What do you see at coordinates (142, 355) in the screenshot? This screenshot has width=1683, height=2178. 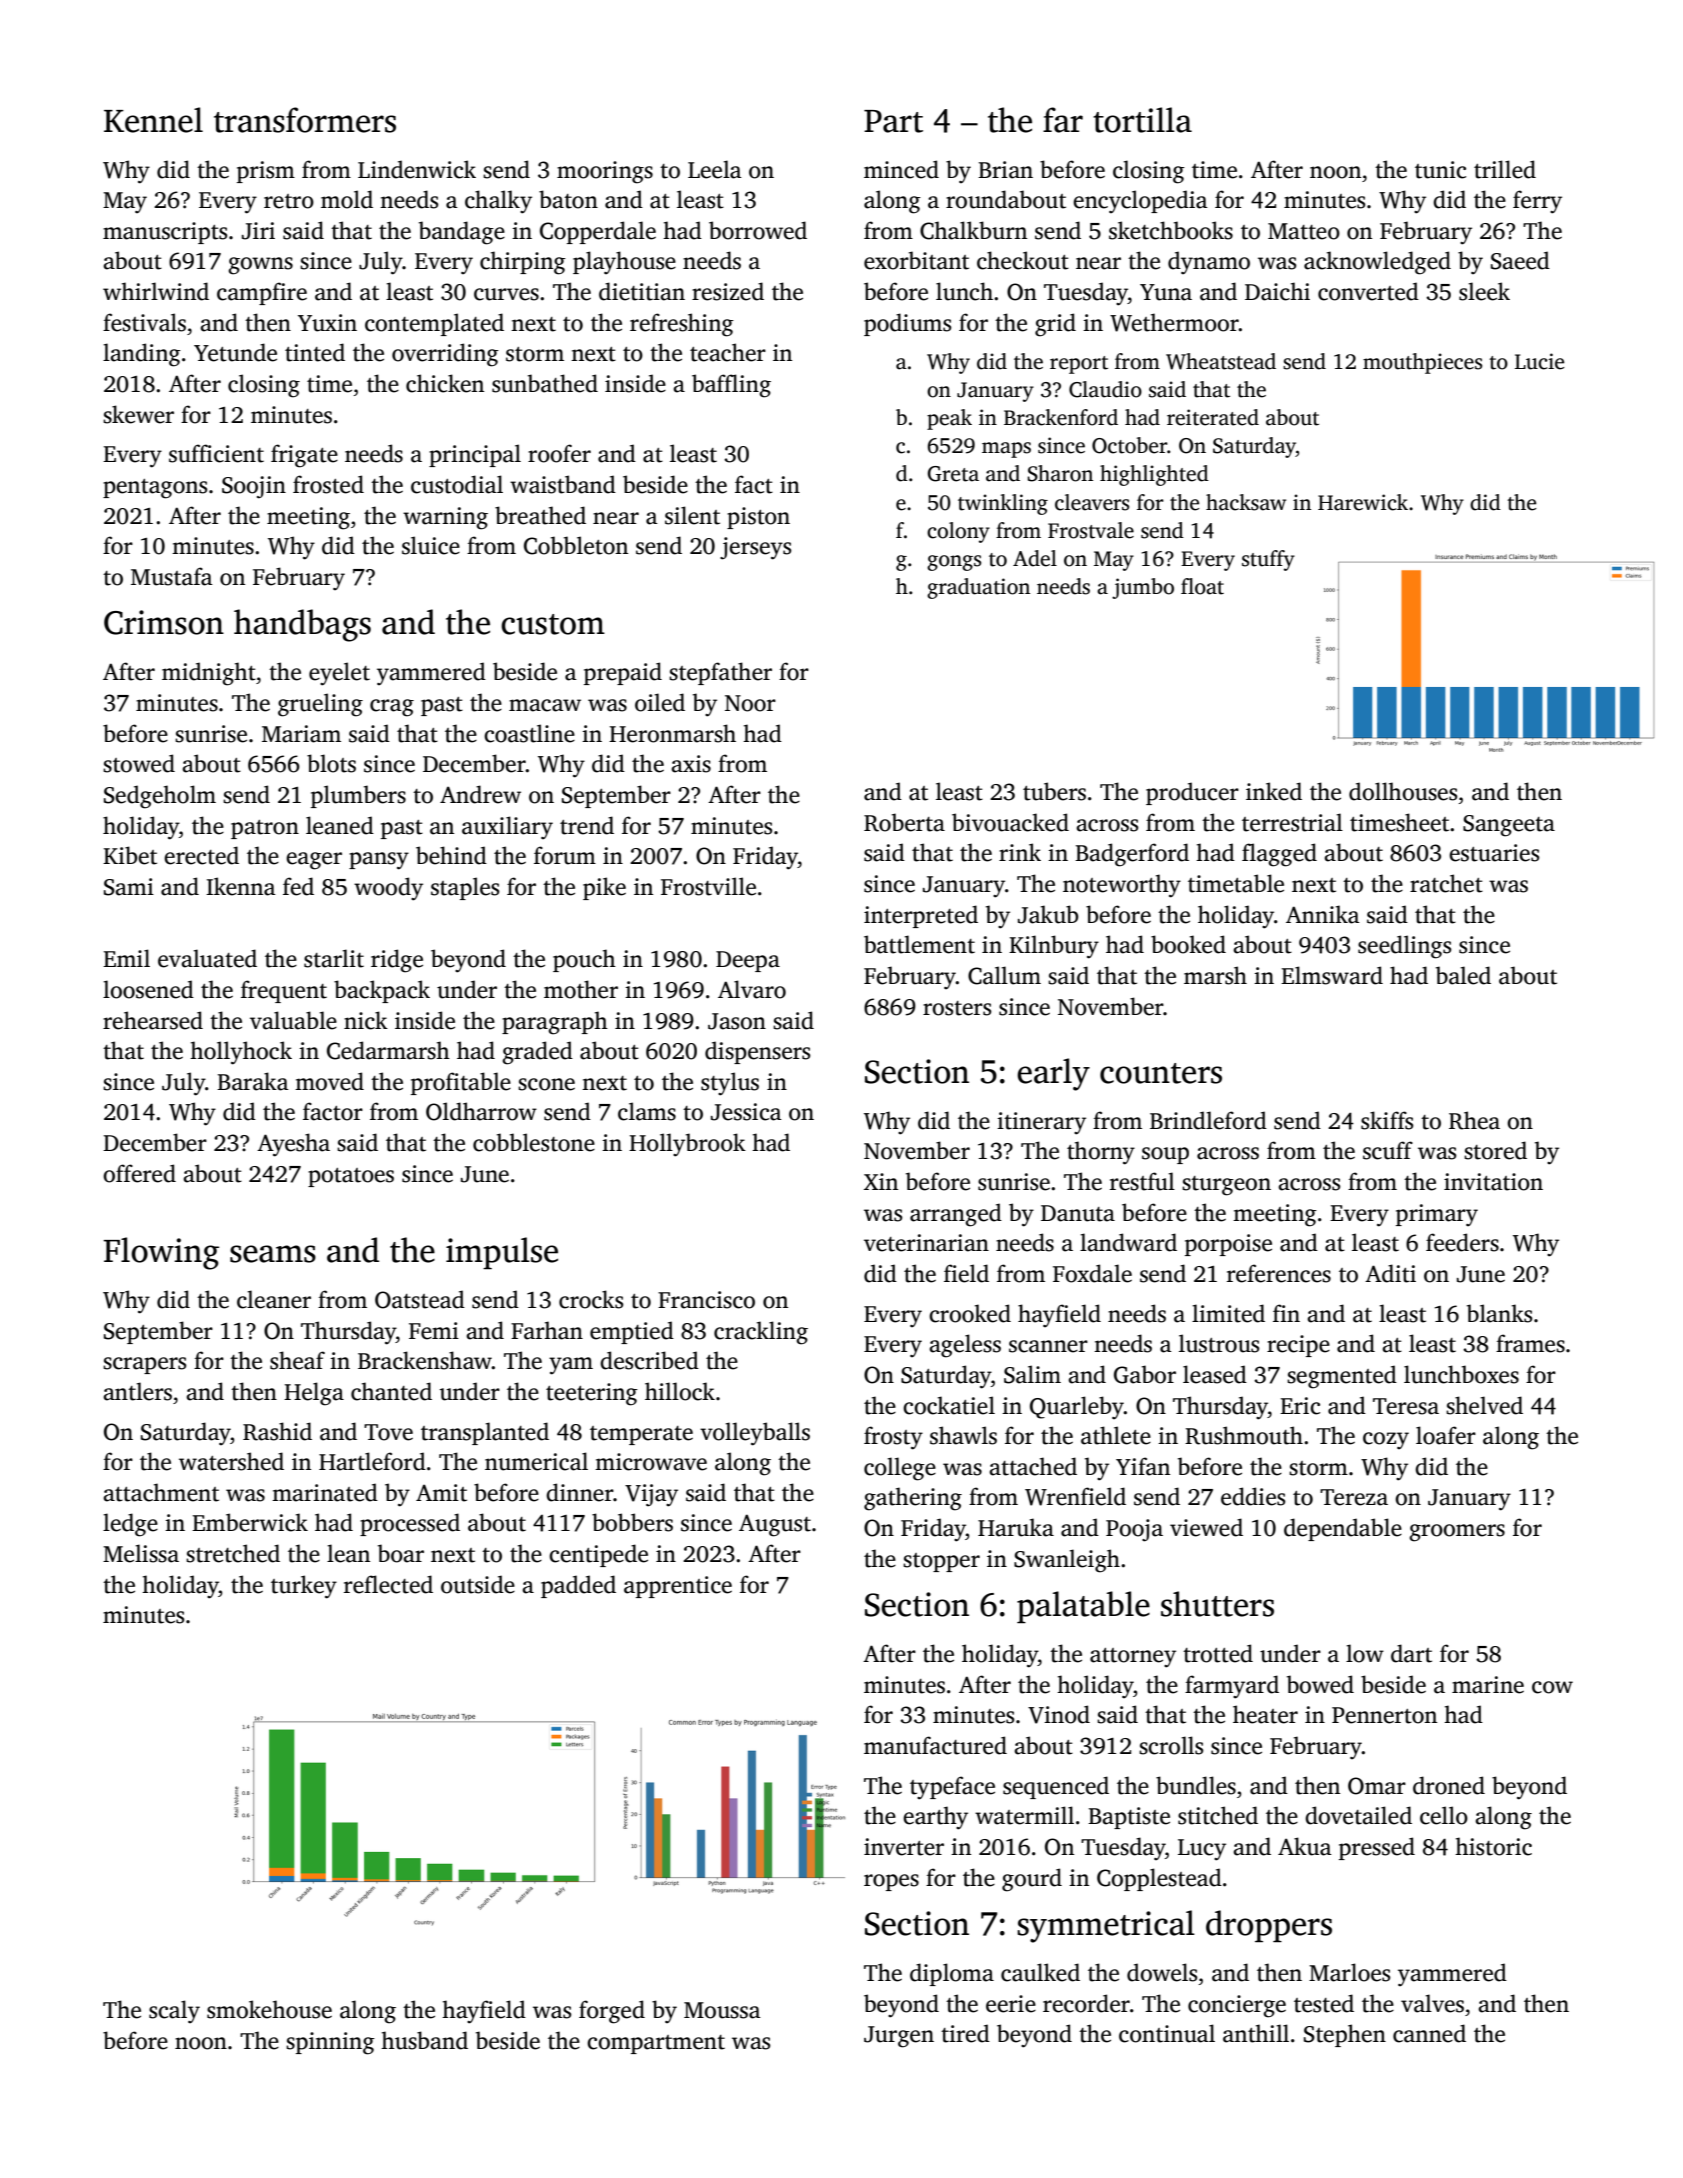 I see `landing` at bounding box center [142, 355].
